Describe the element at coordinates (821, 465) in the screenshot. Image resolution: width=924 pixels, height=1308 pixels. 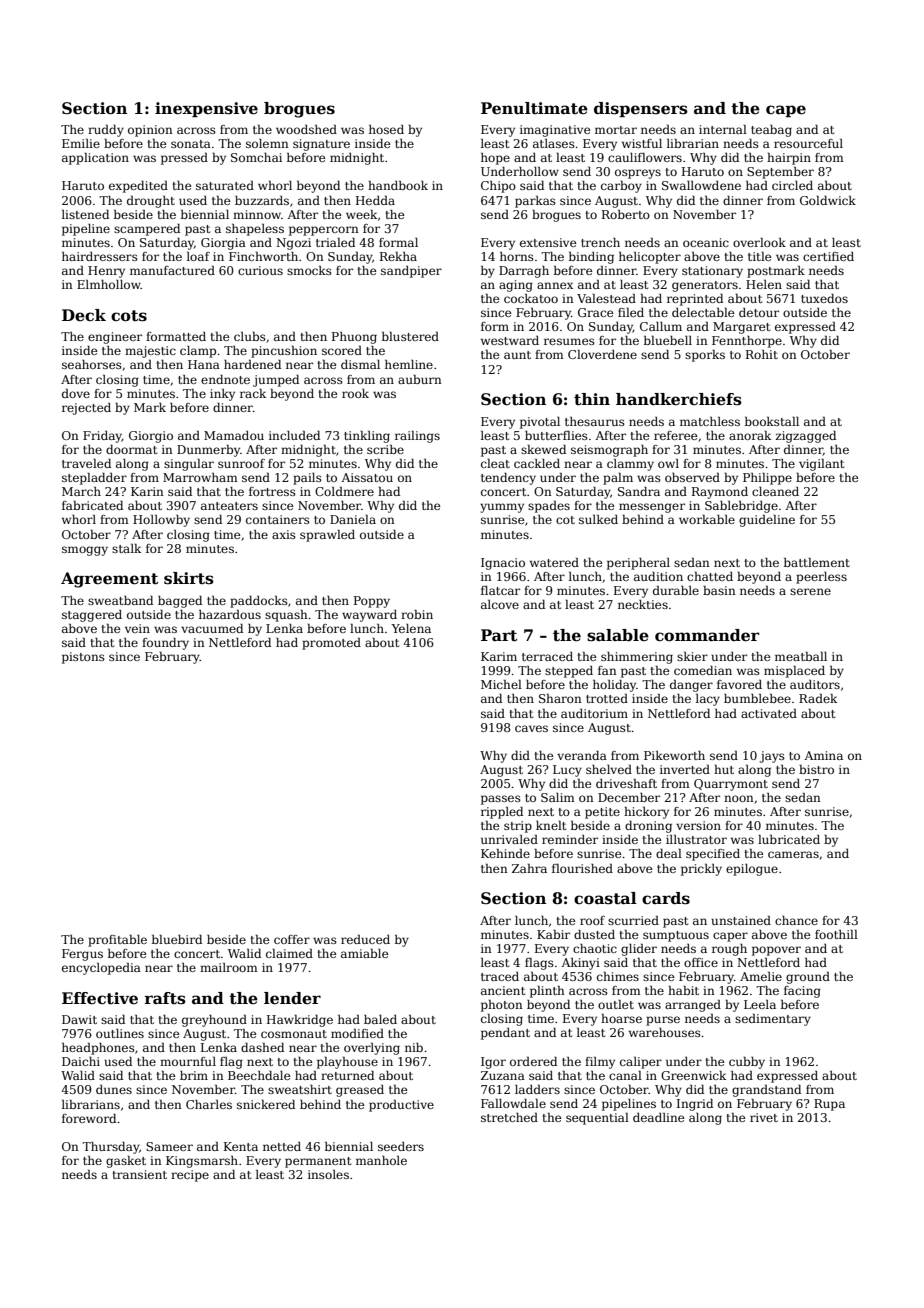
I see `vigilant` at that location.
